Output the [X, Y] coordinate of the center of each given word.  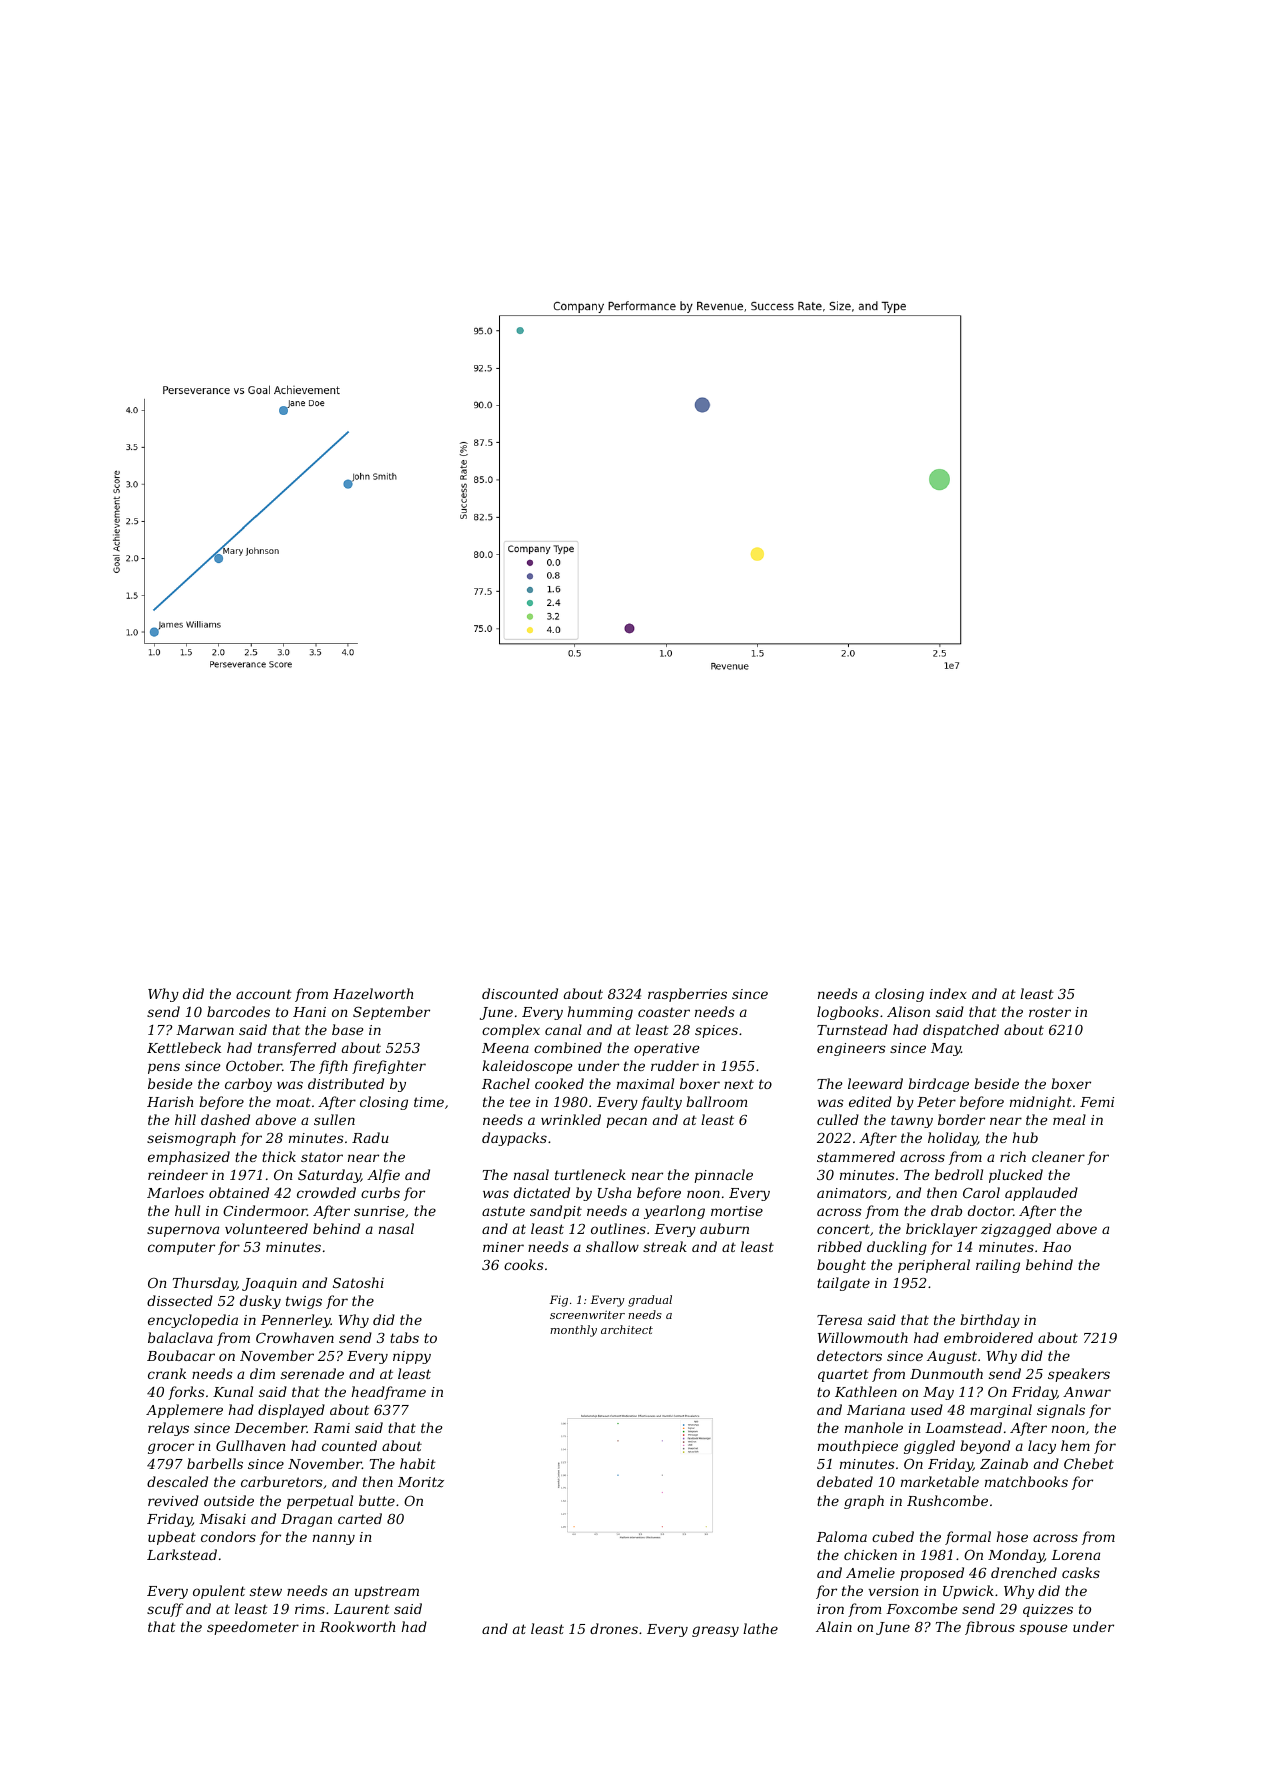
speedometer [253, 1628]
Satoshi [358, 1282]
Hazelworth [373, 993]
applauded [1041, 1194]
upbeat [172, 1538]
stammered [856, 1156]
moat [293, 1102]
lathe [760, 1628]
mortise [737, 1211]
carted [360, 1518]
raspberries [687, 995]
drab [946, 1210]
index [948, 993]
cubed [893, 1536]
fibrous [990, 1628]
